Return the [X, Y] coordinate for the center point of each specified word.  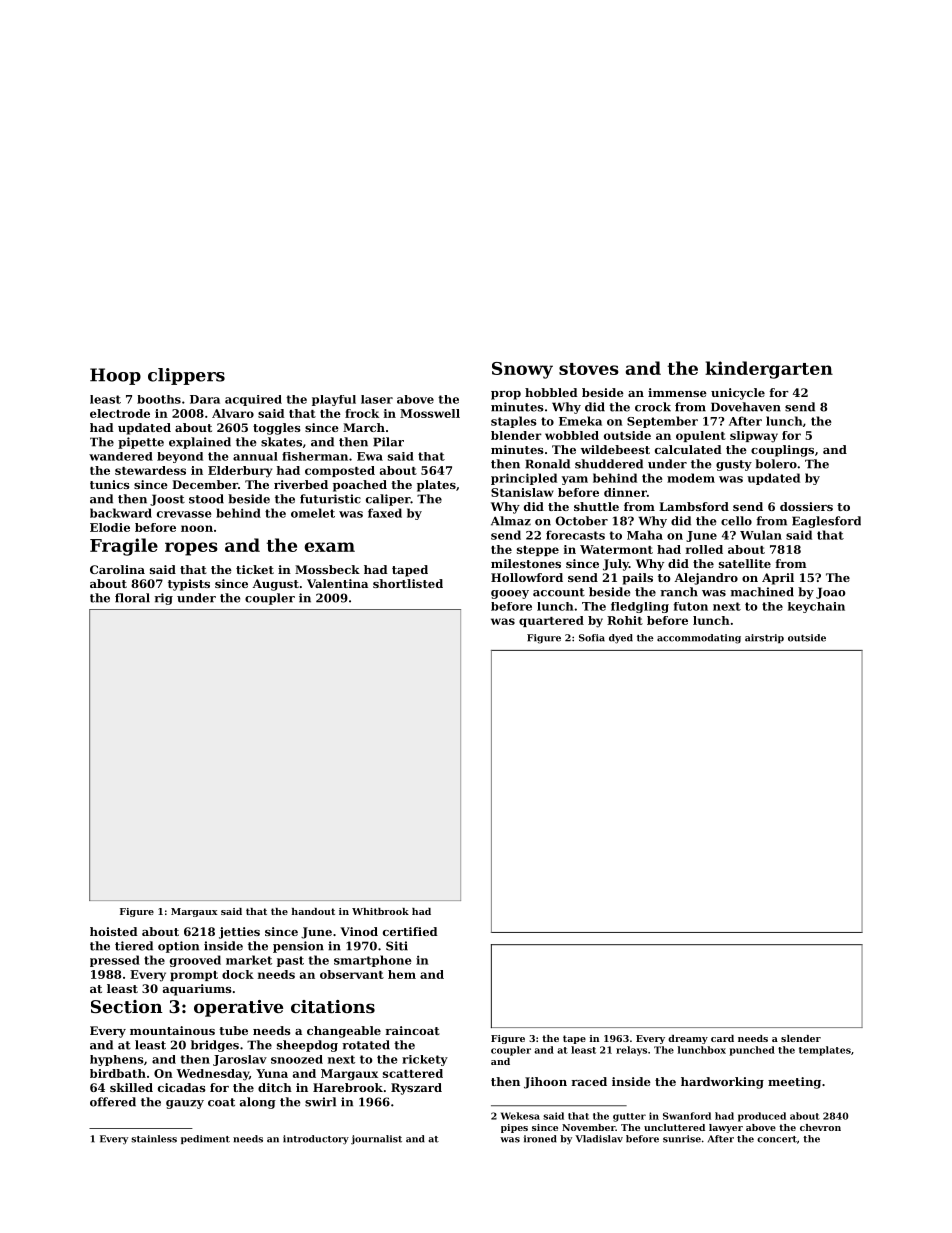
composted [340, 471]
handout [313, 911]
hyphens [117, 1060]
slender [801, 1038]
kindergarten [769, 370]
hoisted [114, 931]
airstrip [764, 638]
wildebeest [615, 449]
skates [281, 442]
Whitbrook [380, 911]
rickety [425, 1060]
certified [410, 931]
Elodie [110, 527]
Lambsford [694, 506]
